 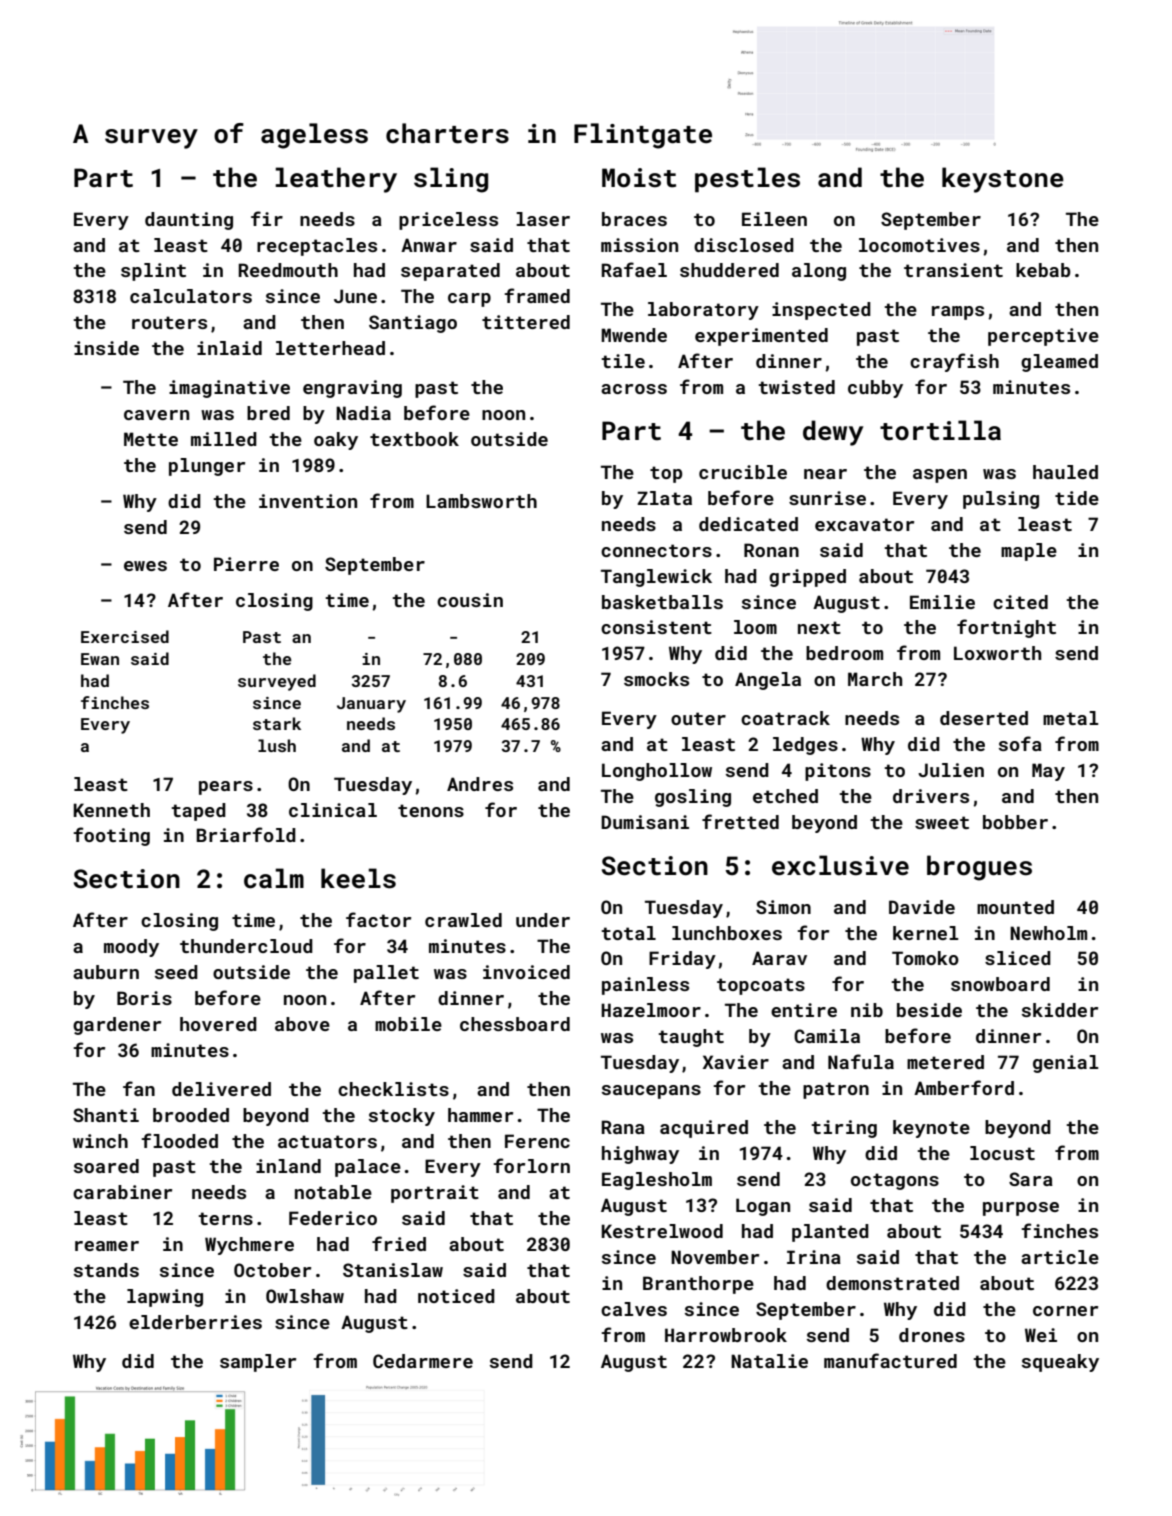 What do you see at coordinates (656, 550) in the page?
I see `connectors` at bounding box center [656, 550].
